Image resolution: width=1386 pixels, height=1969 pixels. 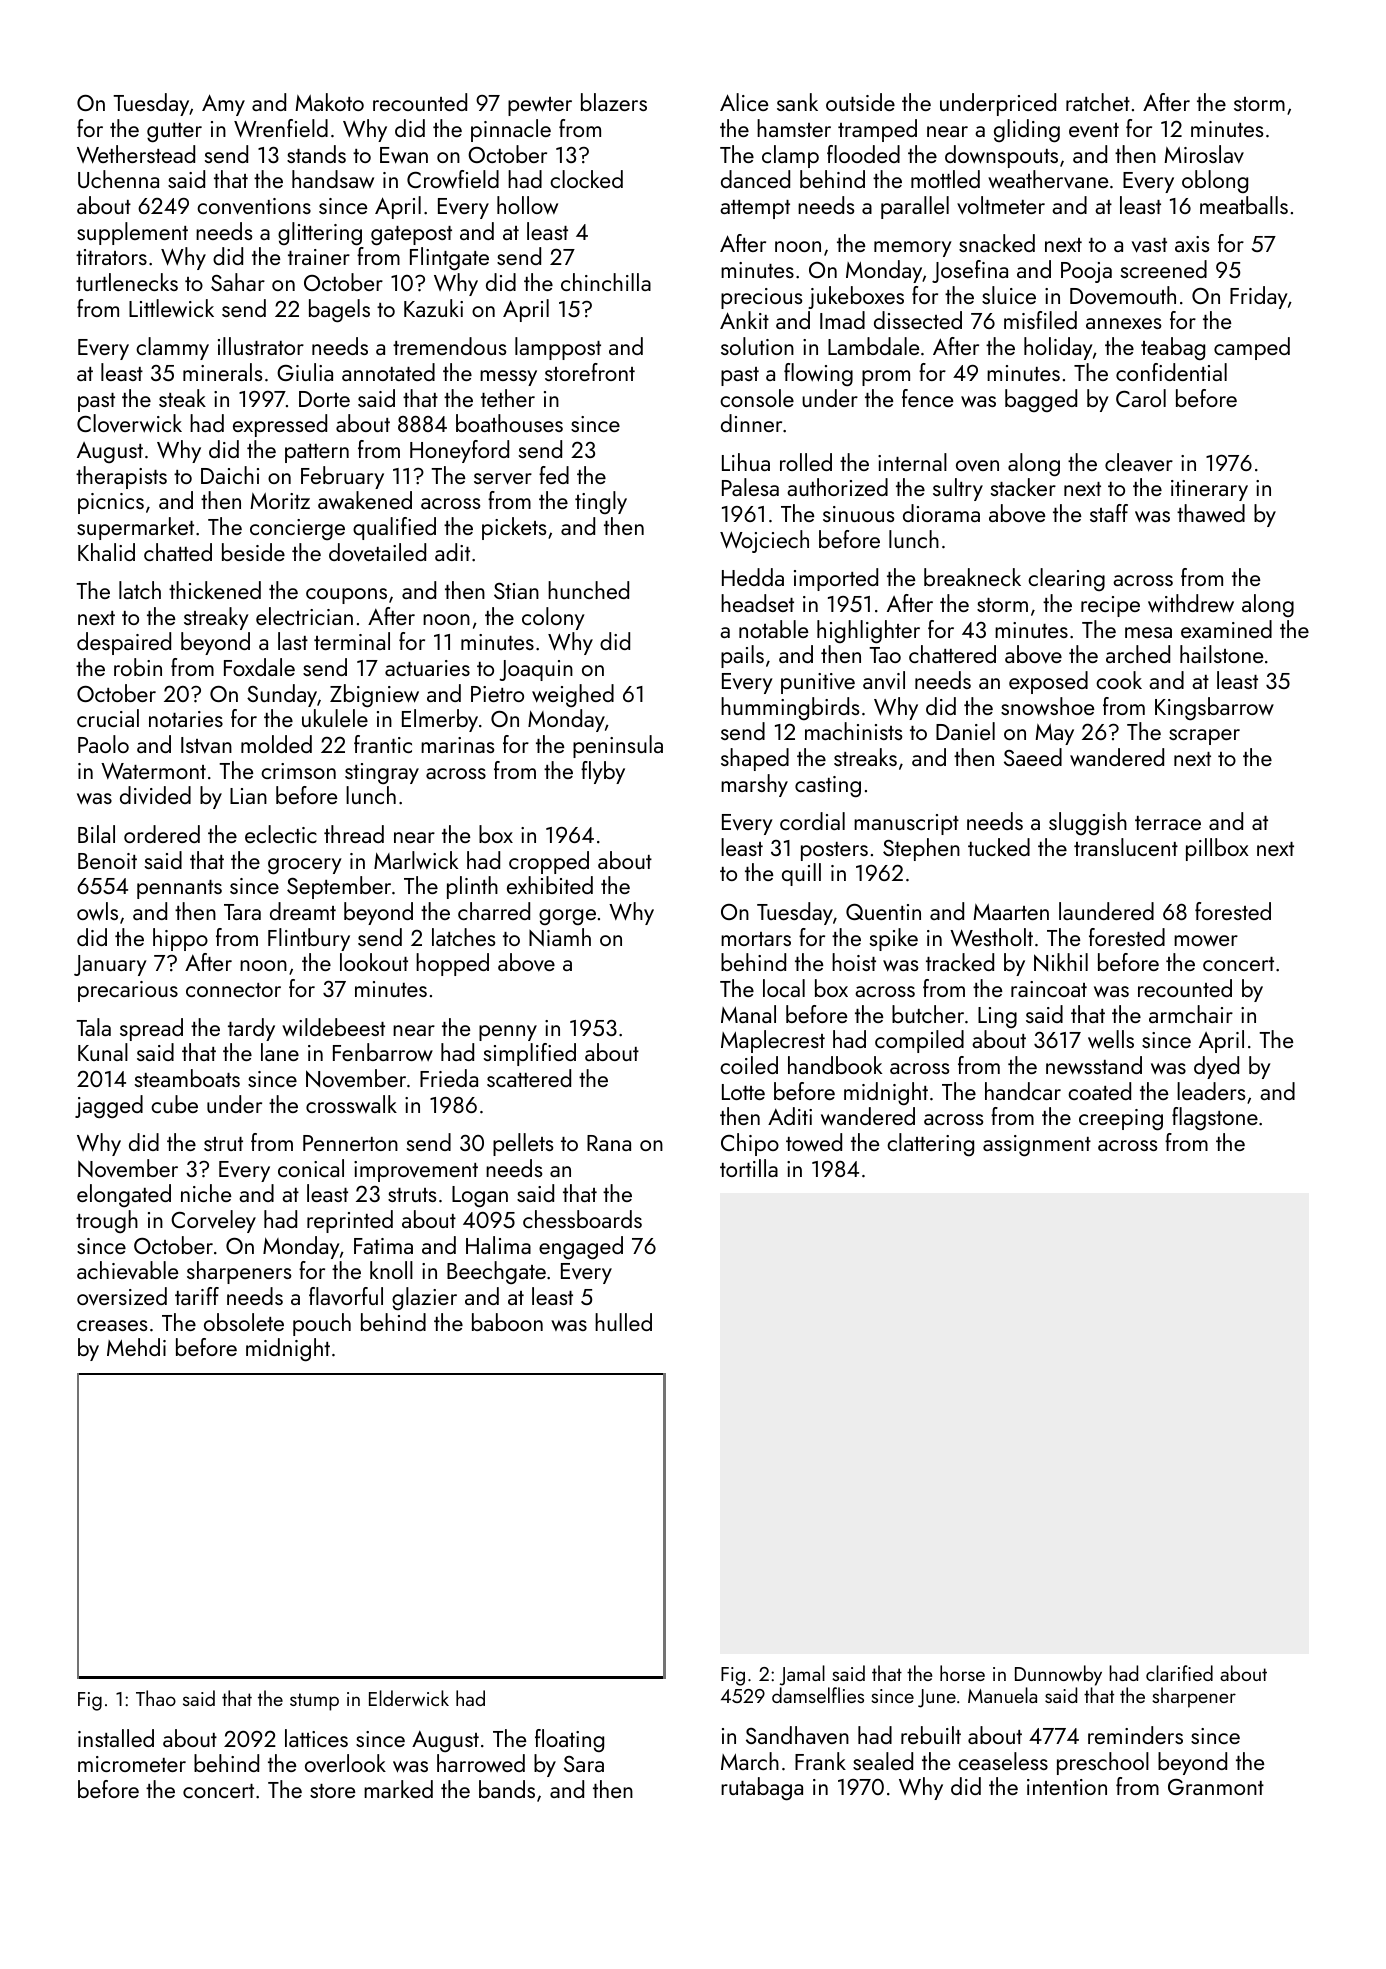 I want to click on dovetailed, so click(x=377, y=552).
